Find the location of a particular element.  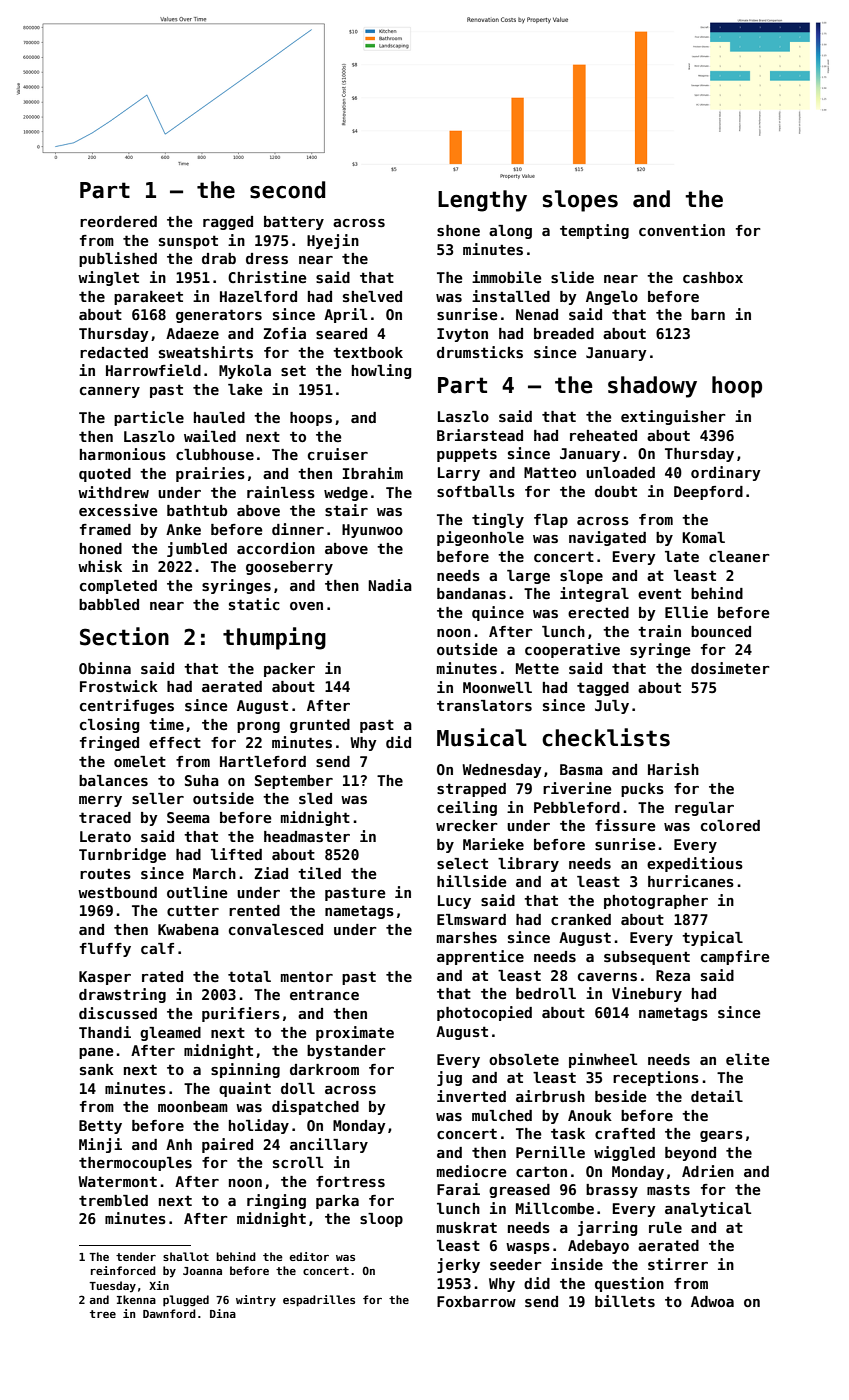

battery is located at coordinates (294, 223).
